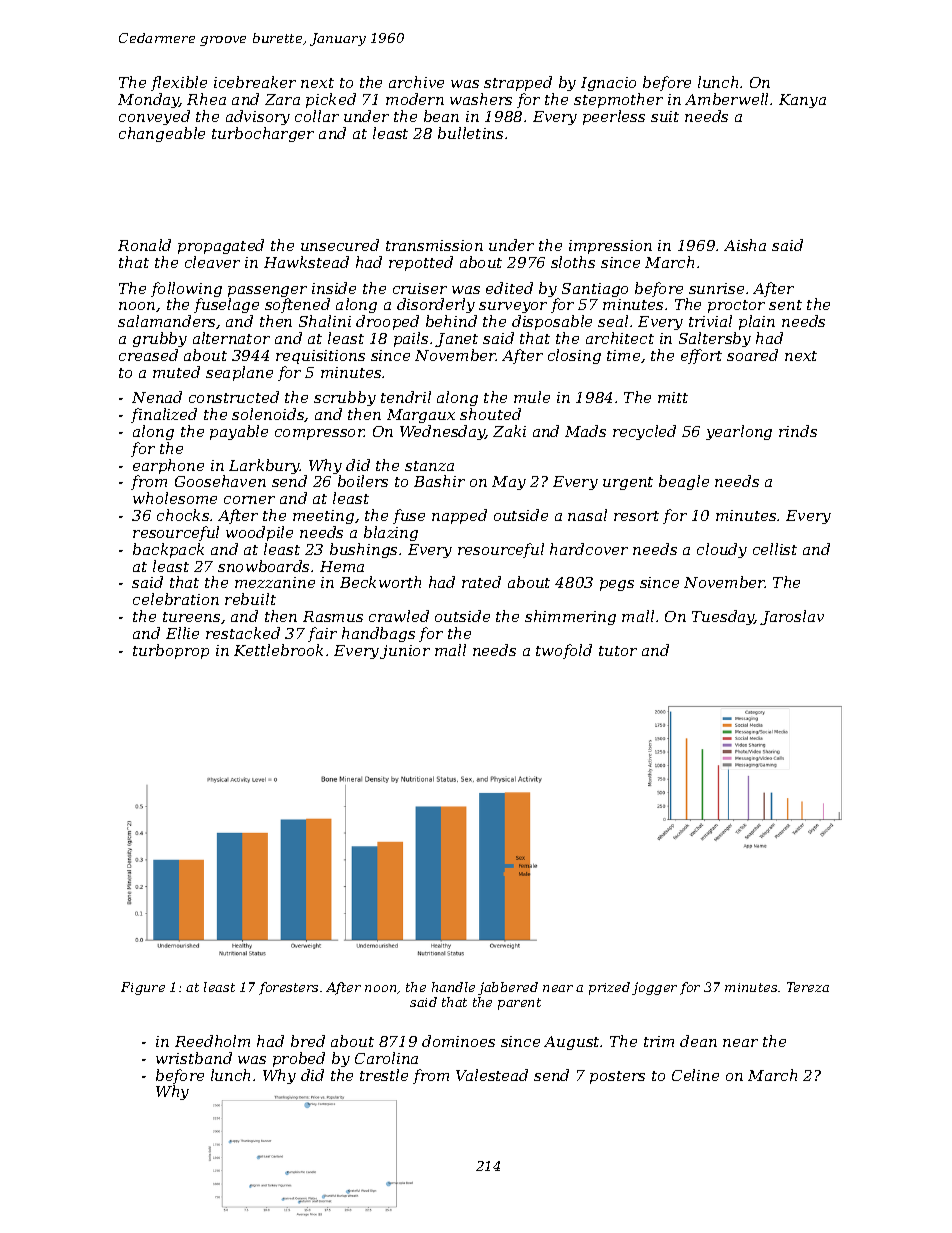 This screenshot has height=1233, width=952. I want to click on blazing, so click(391, 533).
